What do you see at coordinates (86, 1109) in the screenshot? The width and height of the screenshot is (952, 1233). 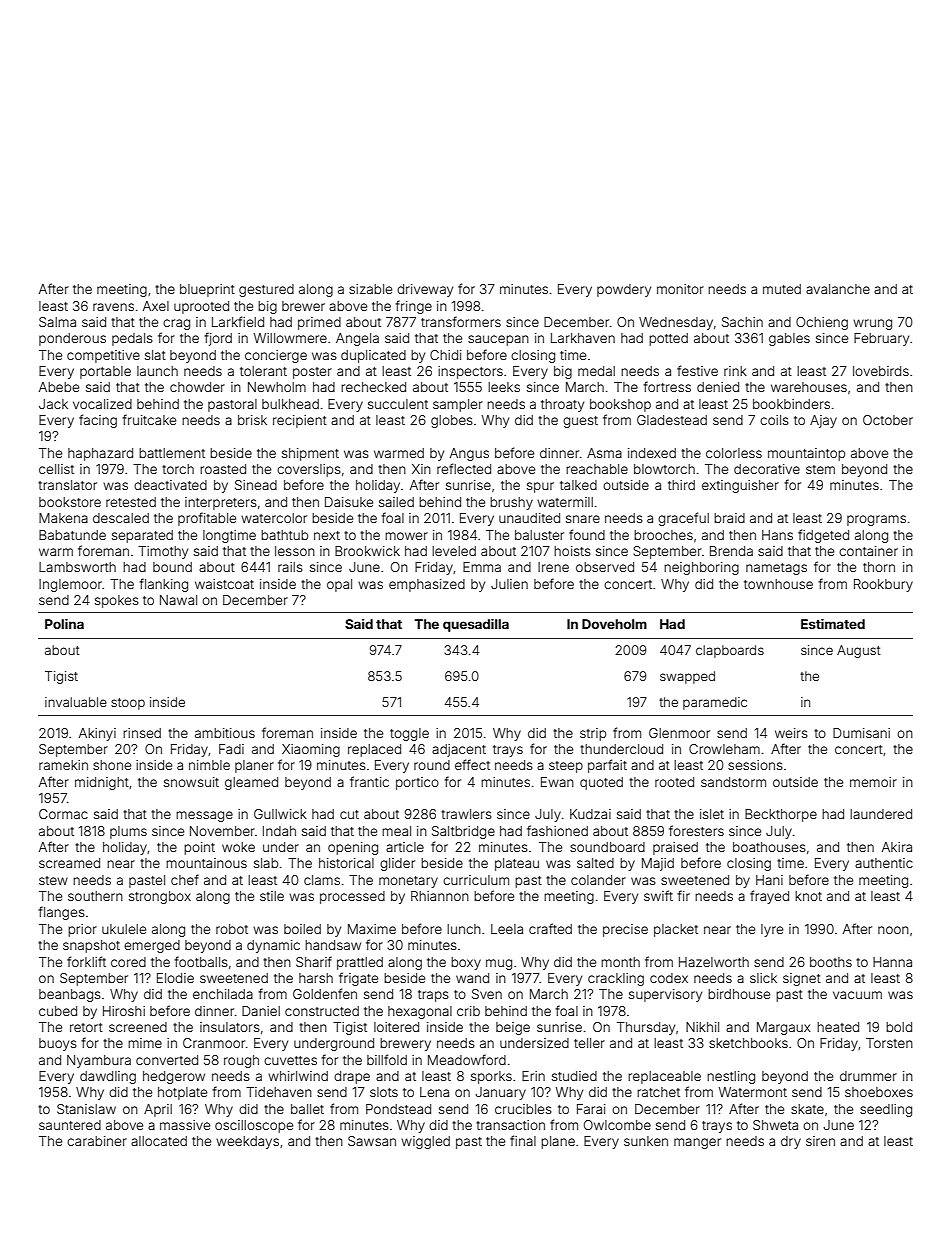 I see `Stanislaw` at bounding box center [86, 1109].
